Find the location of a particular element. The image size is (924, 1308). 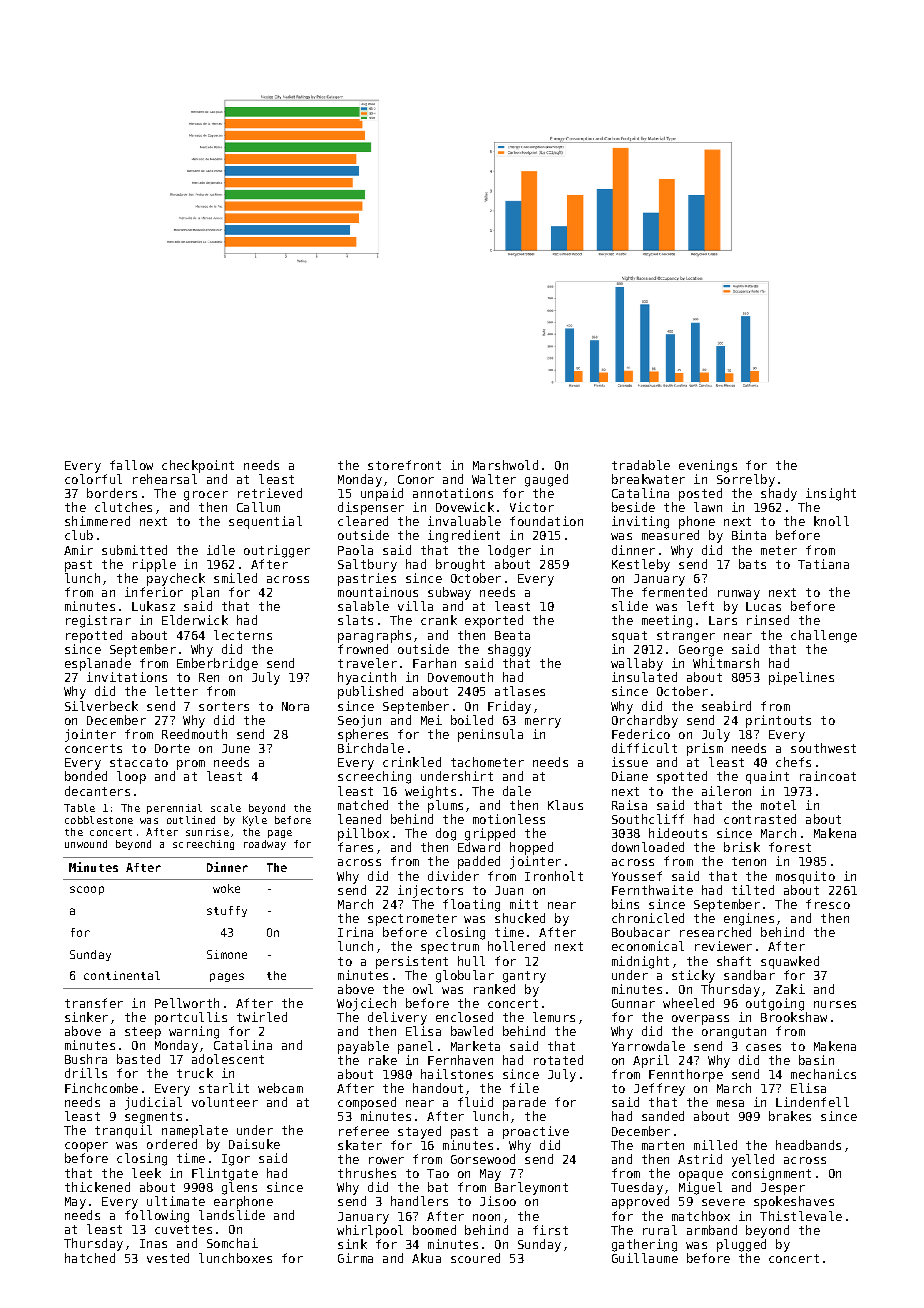

vested is located at coordinates (168, 1258).
